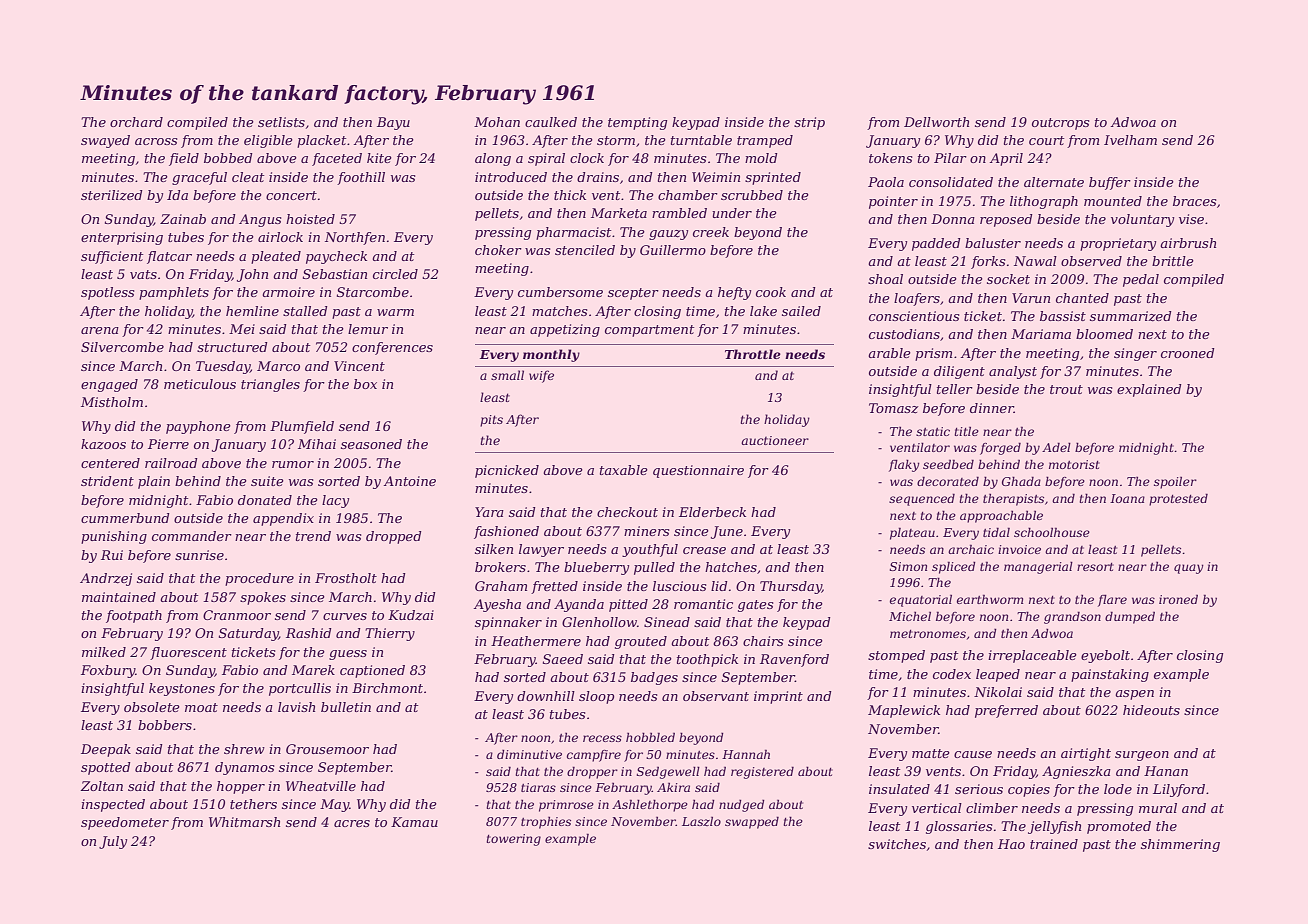 This screenshot has height=924, width=1308. Describe the element at coordinates (753, 354) in the screenshot. I see `Throttle` at that location.
